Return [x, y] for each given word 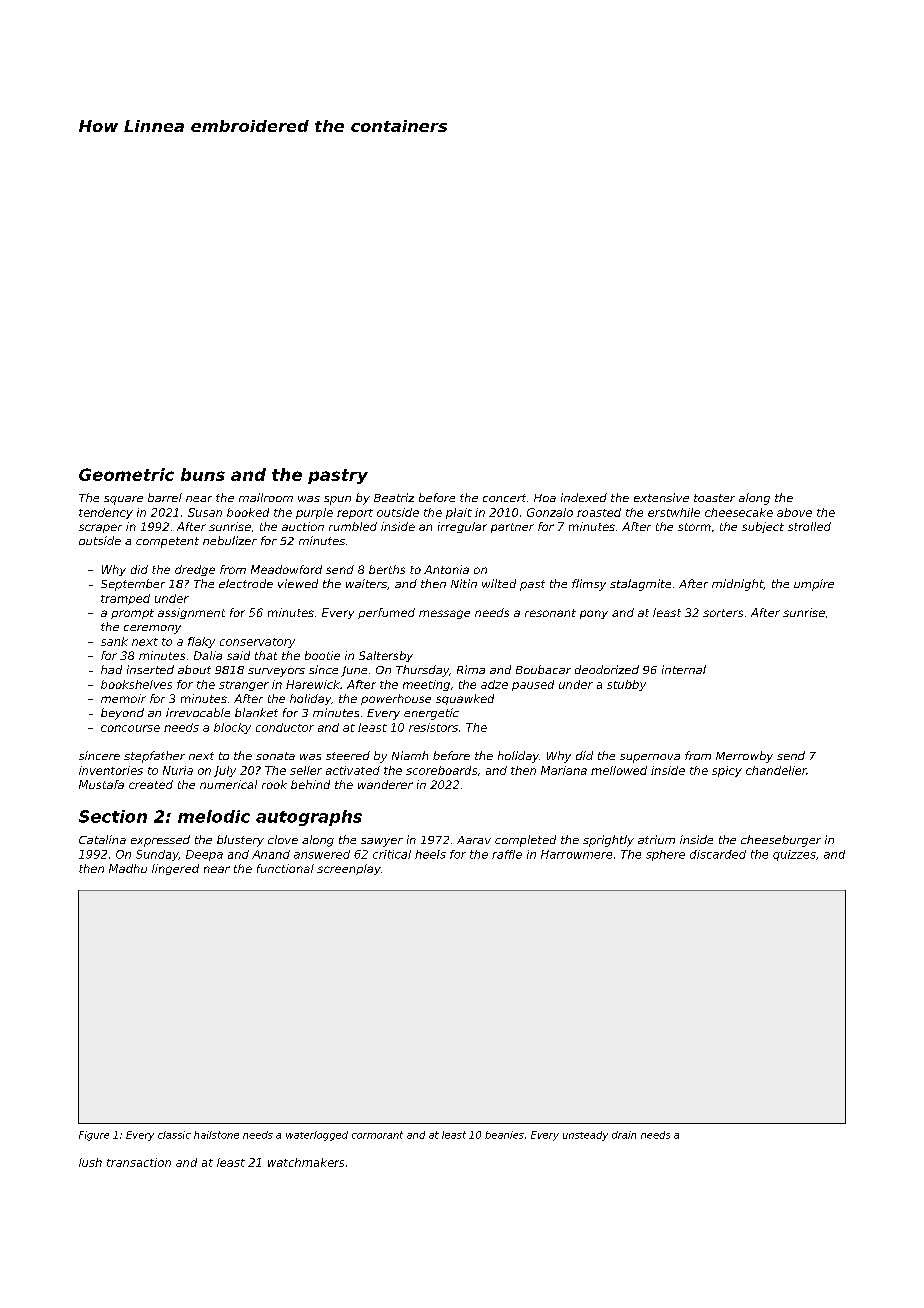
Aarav [474, 840]
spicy [727, 771]
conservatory [257, 643]
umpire [814, 585]
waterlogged [317, 1136]
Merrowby [744, 757]
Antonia [446, 569]
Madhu [128, 868]
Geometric [126, 474]
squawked [465, 699]
